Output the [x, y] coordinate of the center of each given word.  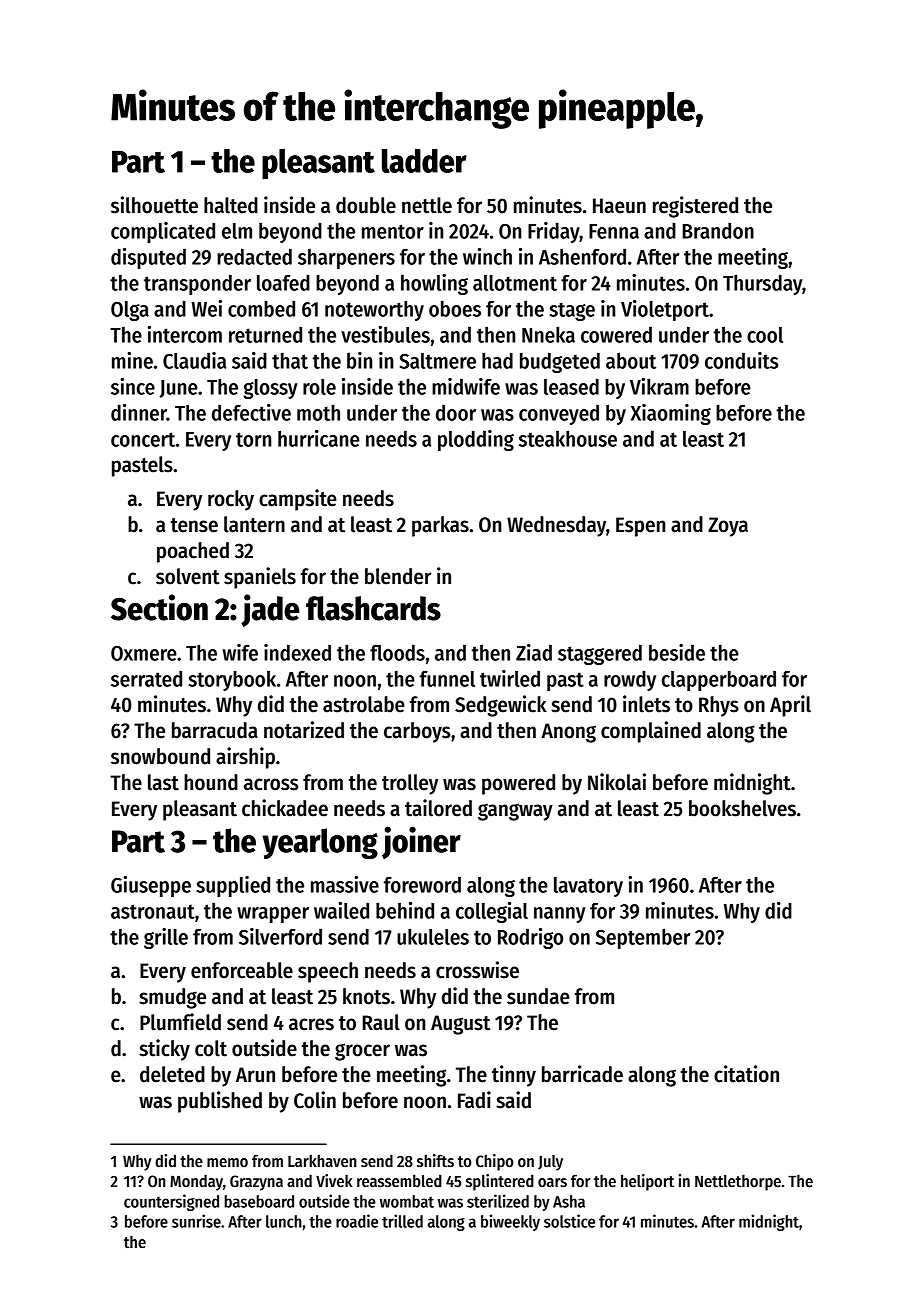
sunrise [196, 1221]
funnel [447, 679]
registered [695, 207]
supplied [233, 886]
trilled [402, 1221]
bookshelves [742, 808]
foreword [422, 884]
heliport [647, 1182]
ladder [424, 161]
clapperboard [719, 680]
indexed [297, 652]
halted [231, 205]
